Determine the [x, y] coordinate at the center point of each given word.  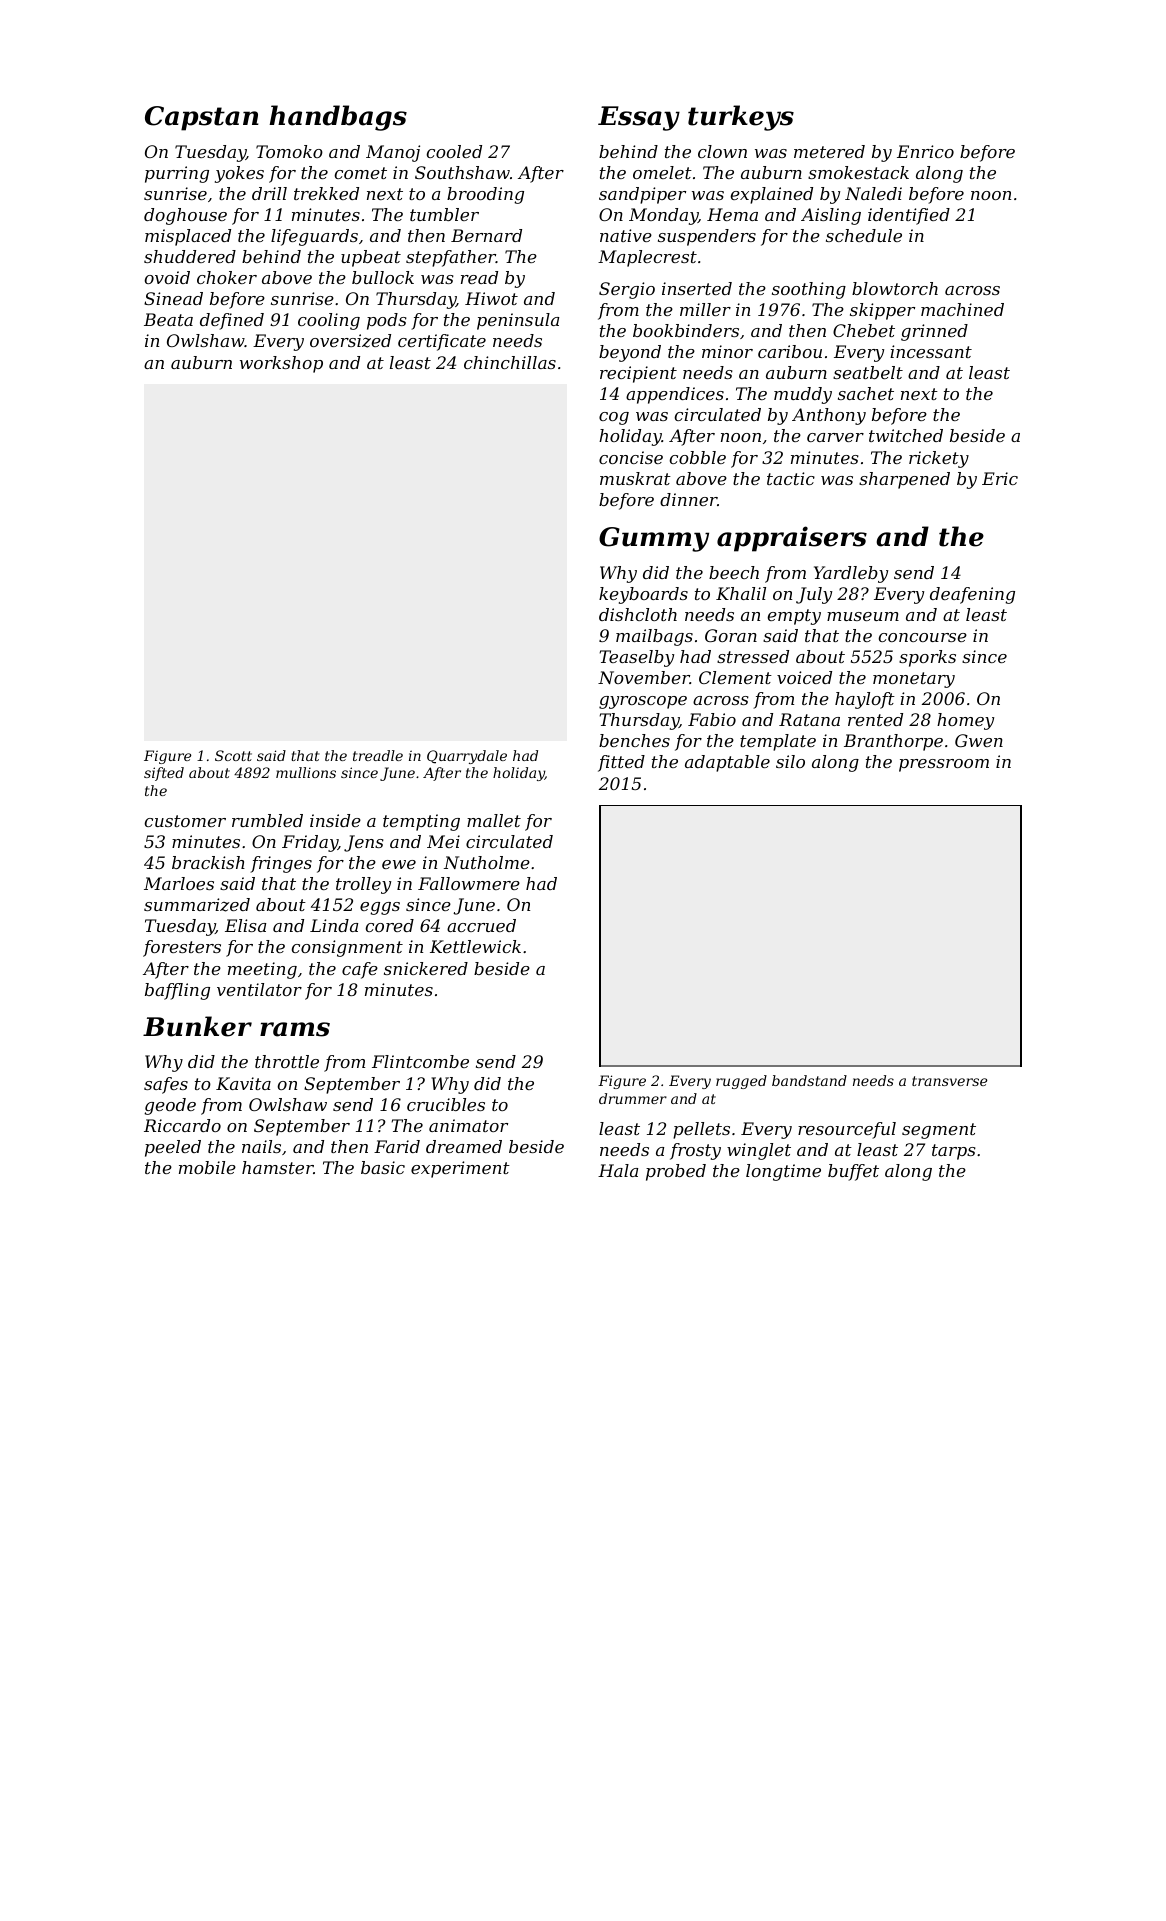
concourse [923, 637]
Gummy [654, 539]
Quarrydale [467, 757]
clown [722, 151]
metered [829, 151]
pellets [701, 1130]
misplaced [188, 237]
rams [295, 1029]
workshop [281, 364]
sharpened [904, 480]
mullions [306, 772]
